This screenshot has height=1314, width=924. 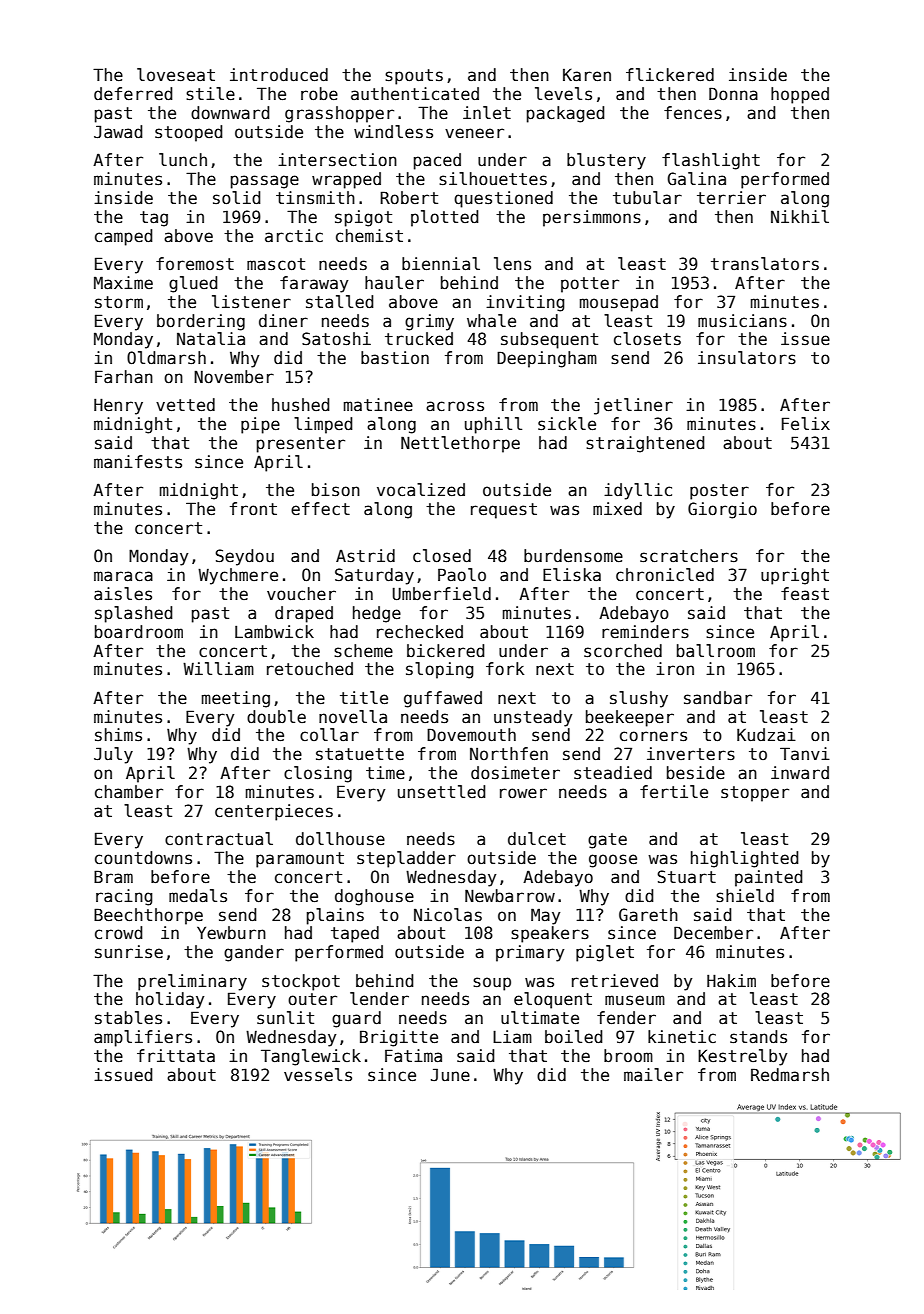 What do you see at coordinates (133, 94) in the screenshot?
I see `deferred` at bounding box center [133, 94].
